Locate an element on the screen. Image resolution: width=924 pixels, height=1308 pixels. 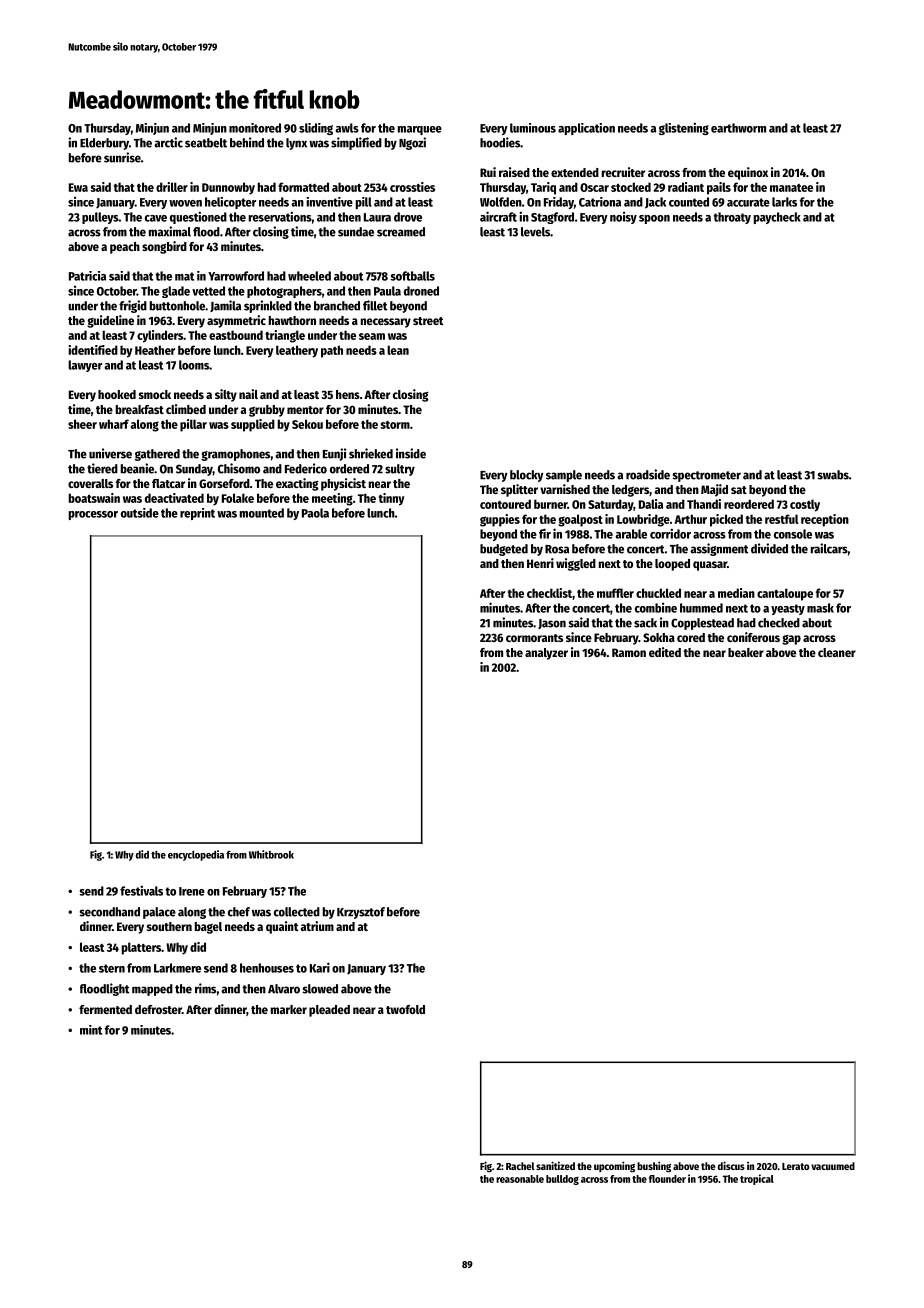
railcars is located at coordinates (829, 548).
